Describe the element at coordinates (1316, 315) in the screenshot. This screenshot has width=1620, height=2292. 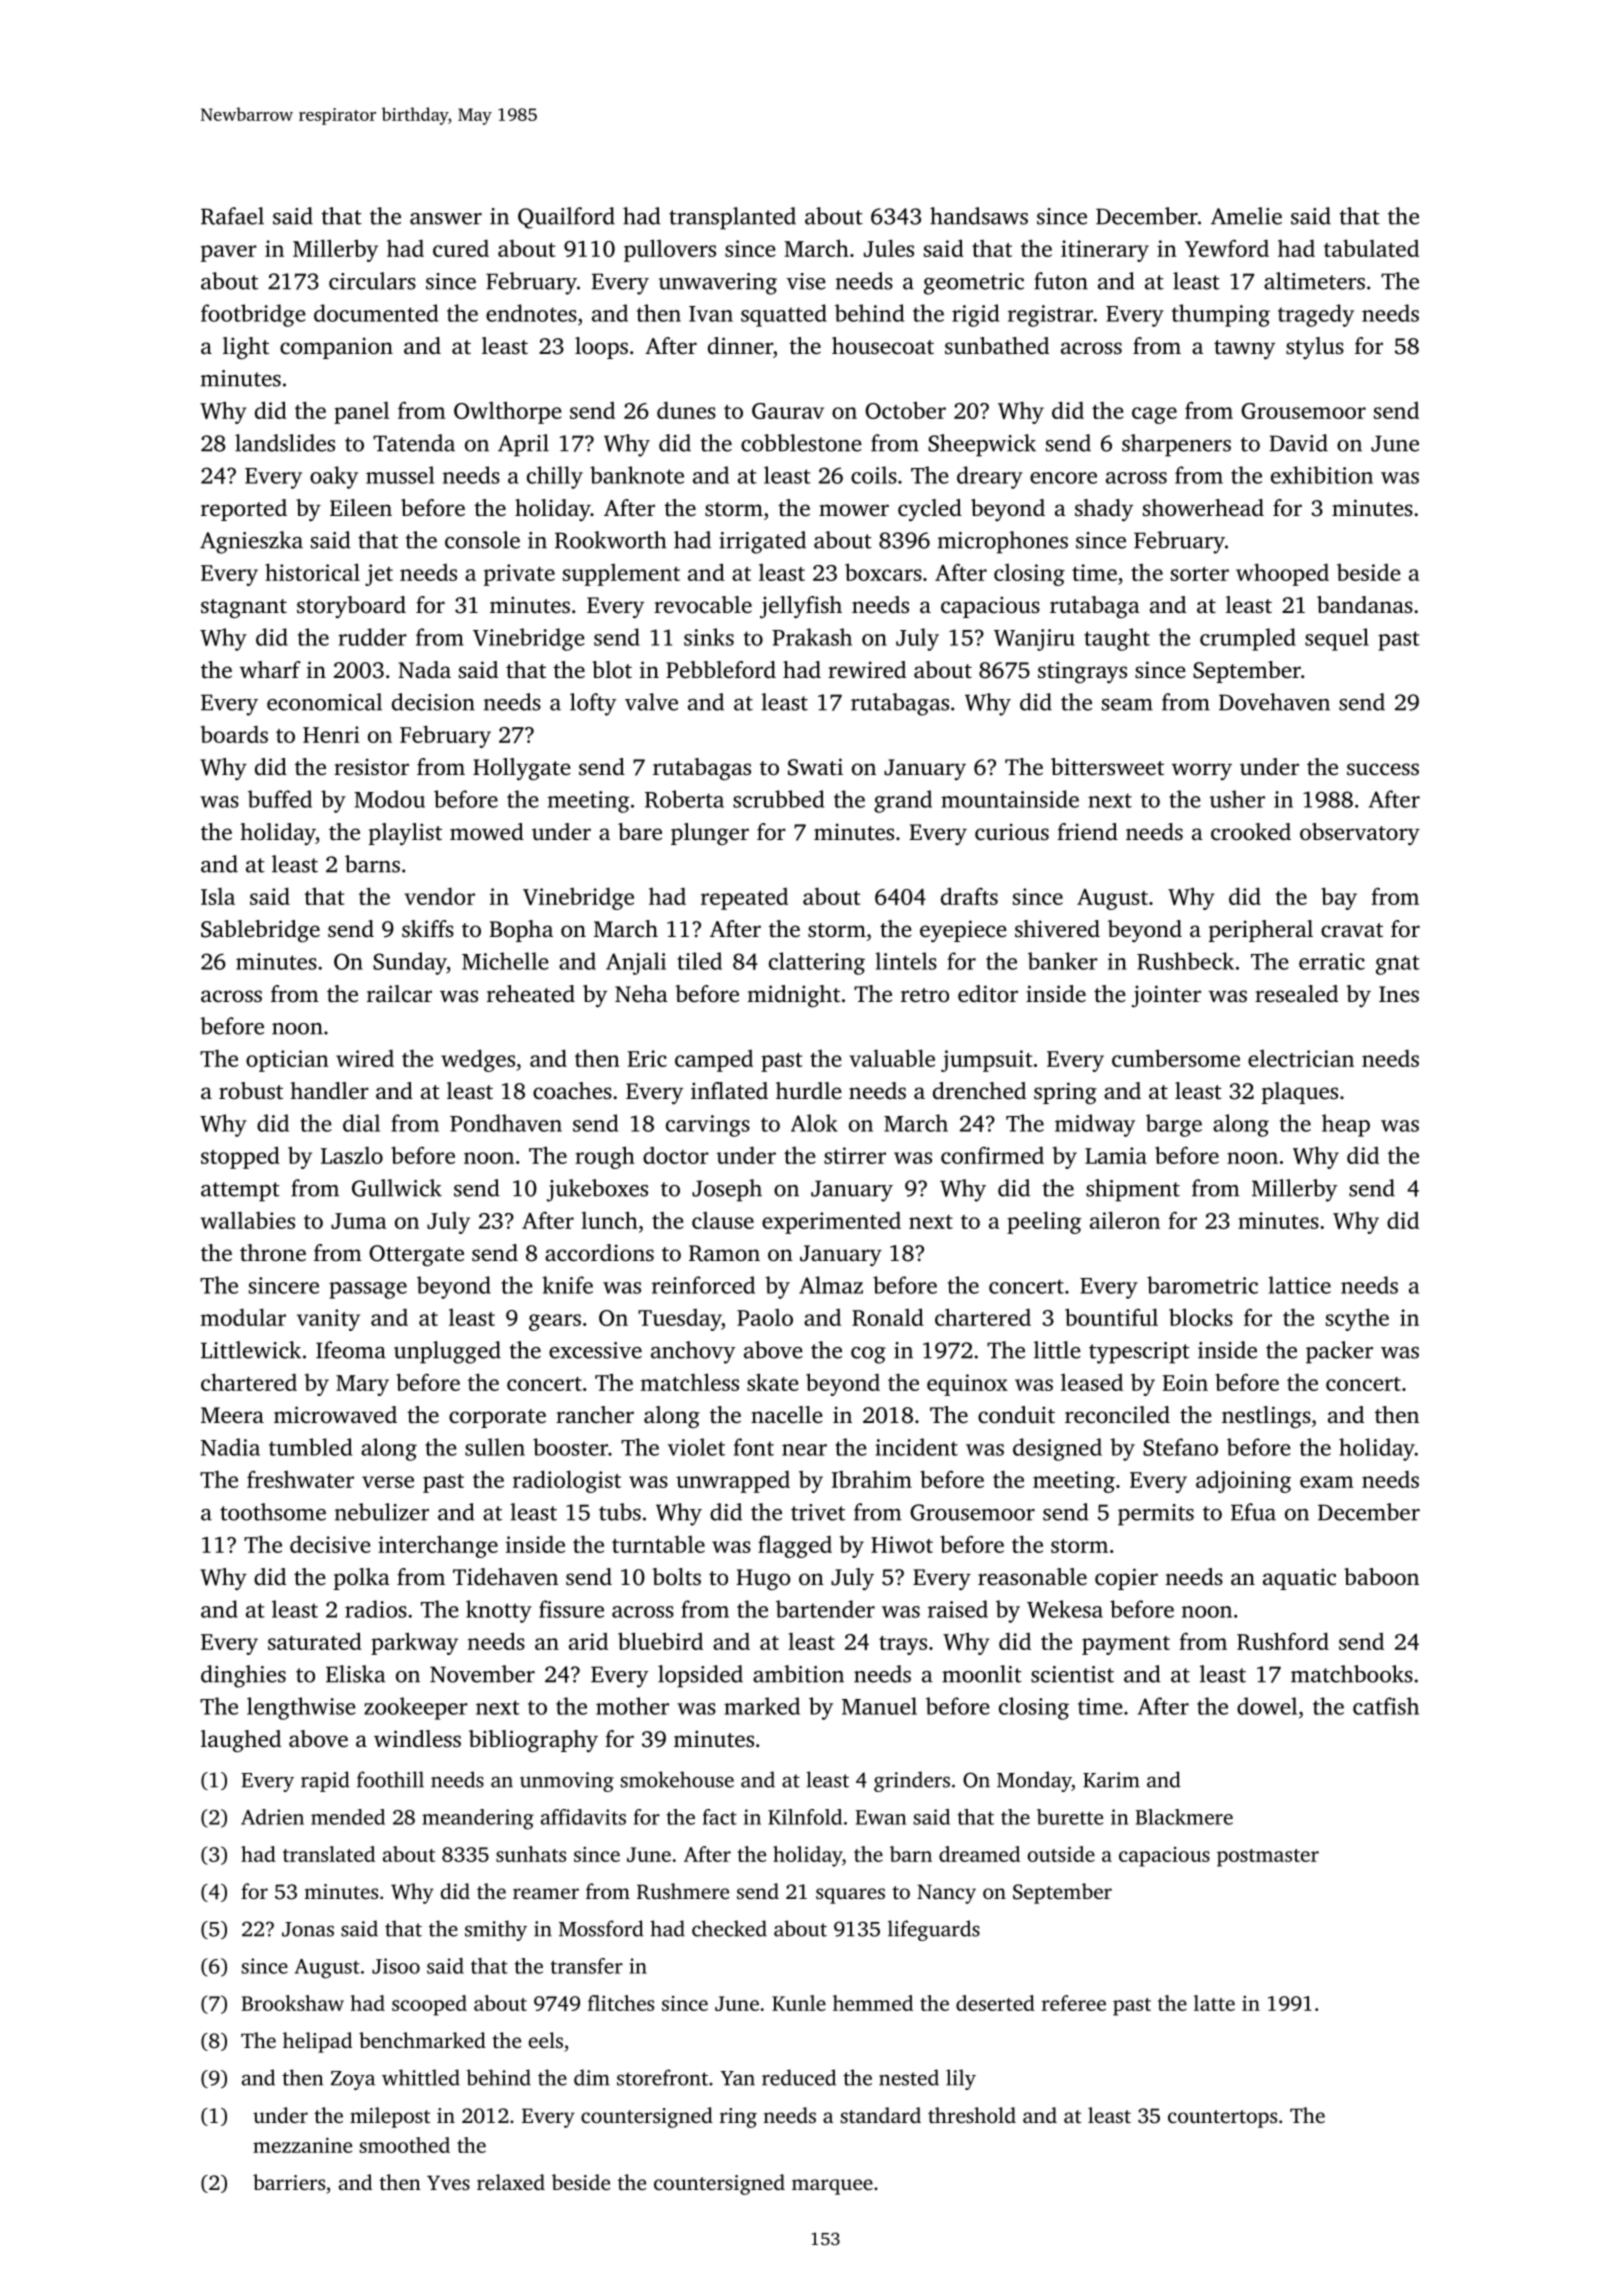
I see `tragedy` at that location.
